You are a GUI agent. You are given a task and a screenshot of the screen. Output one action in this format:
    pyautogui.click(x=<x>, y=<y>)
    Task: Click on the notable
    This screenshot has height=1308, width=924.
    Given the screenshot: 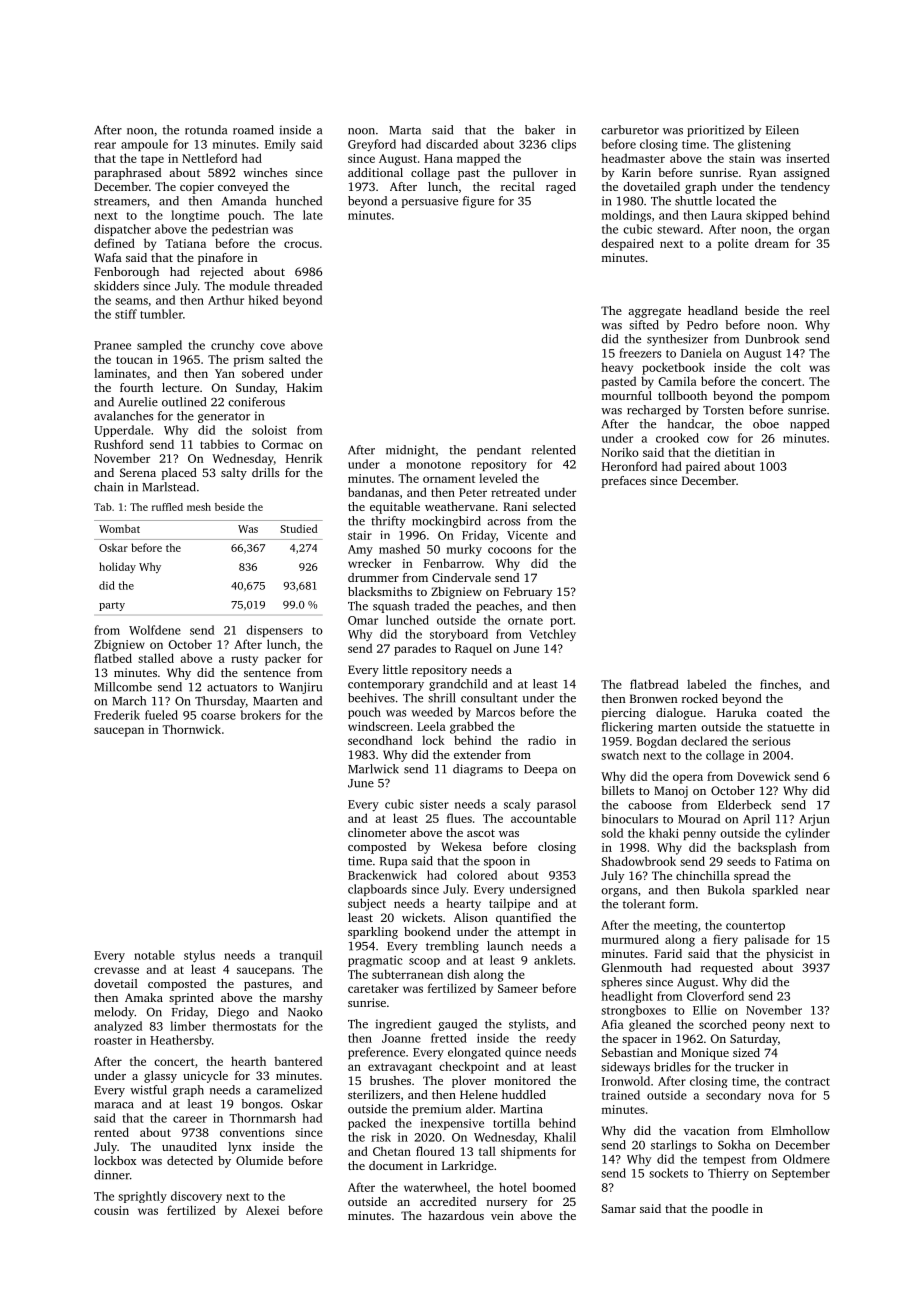 What is the action you would take?
    pyautogui.click(x=154, y=955)
